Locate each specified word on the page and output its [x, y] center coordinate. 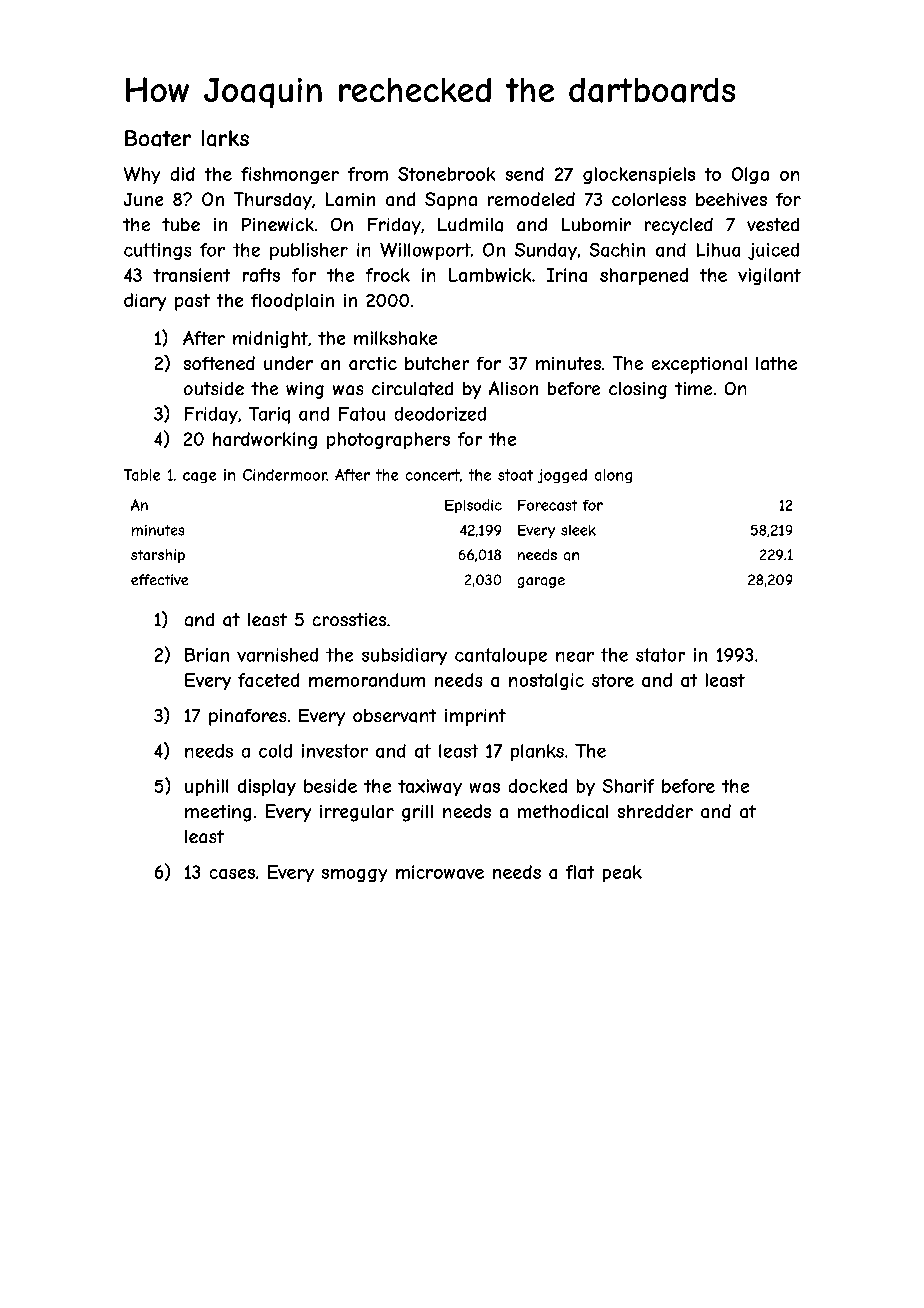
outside [214, 388]
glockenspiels [639, 175]
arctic [373, 363]
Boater [158, 138]
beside [330, 786]
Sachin [617, 250]
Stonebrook [446, 174]
